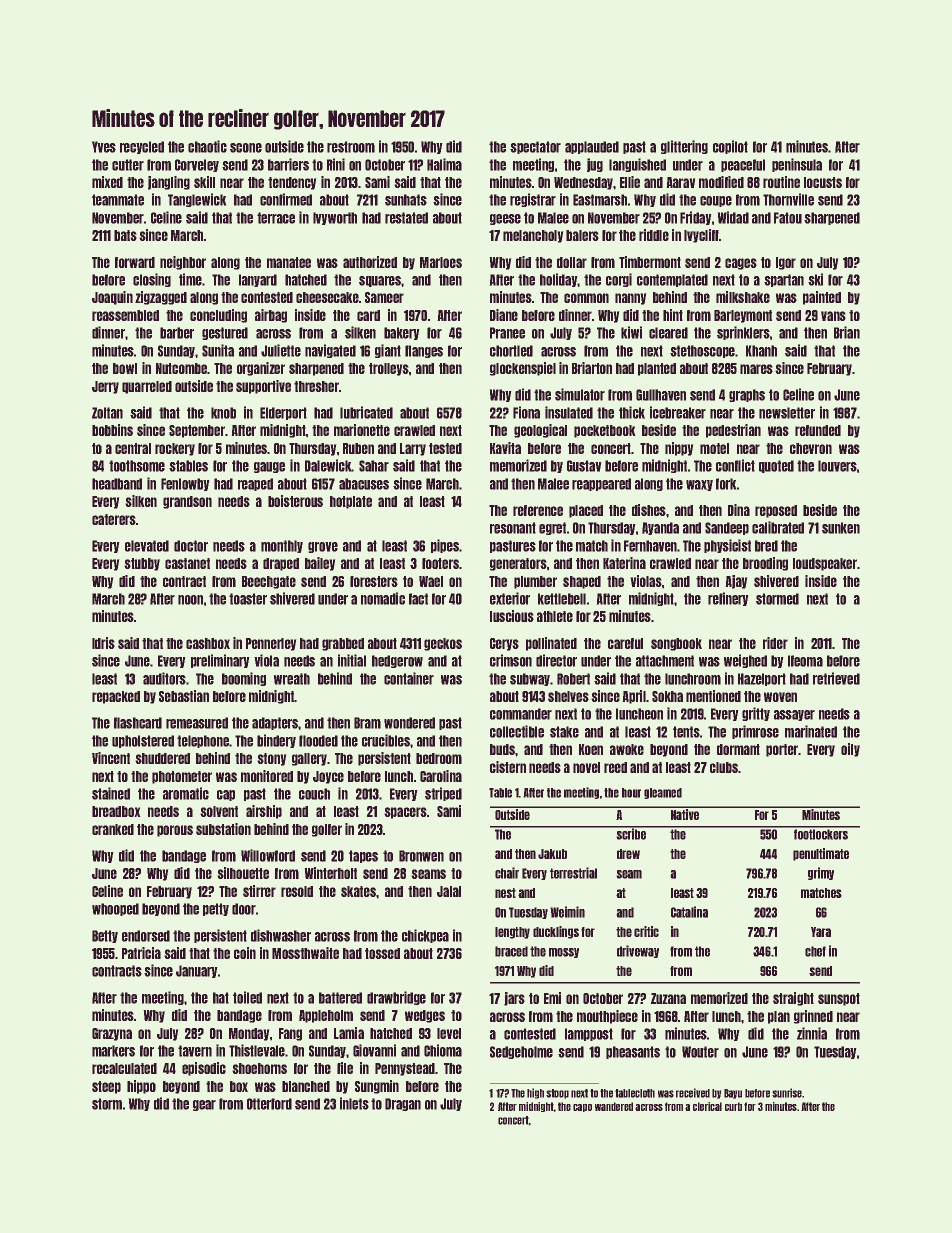 The width and height of the image is (952, 1233). What do you see at coordinates (535, 147) in the image?
I see `spectator` at bounding box center [535, 147].
